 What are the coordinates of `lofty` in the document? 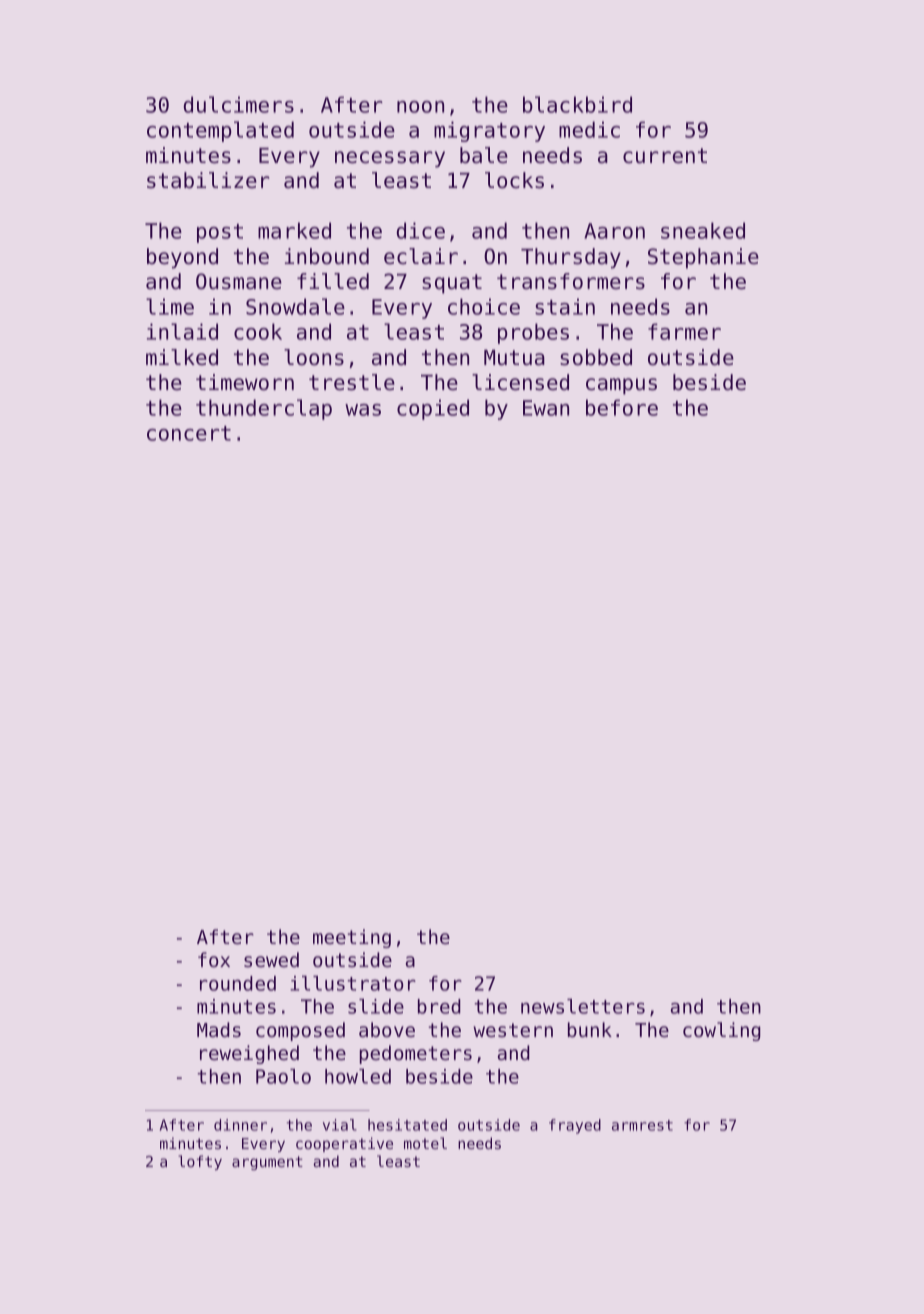 It's located at (200, 1162).
